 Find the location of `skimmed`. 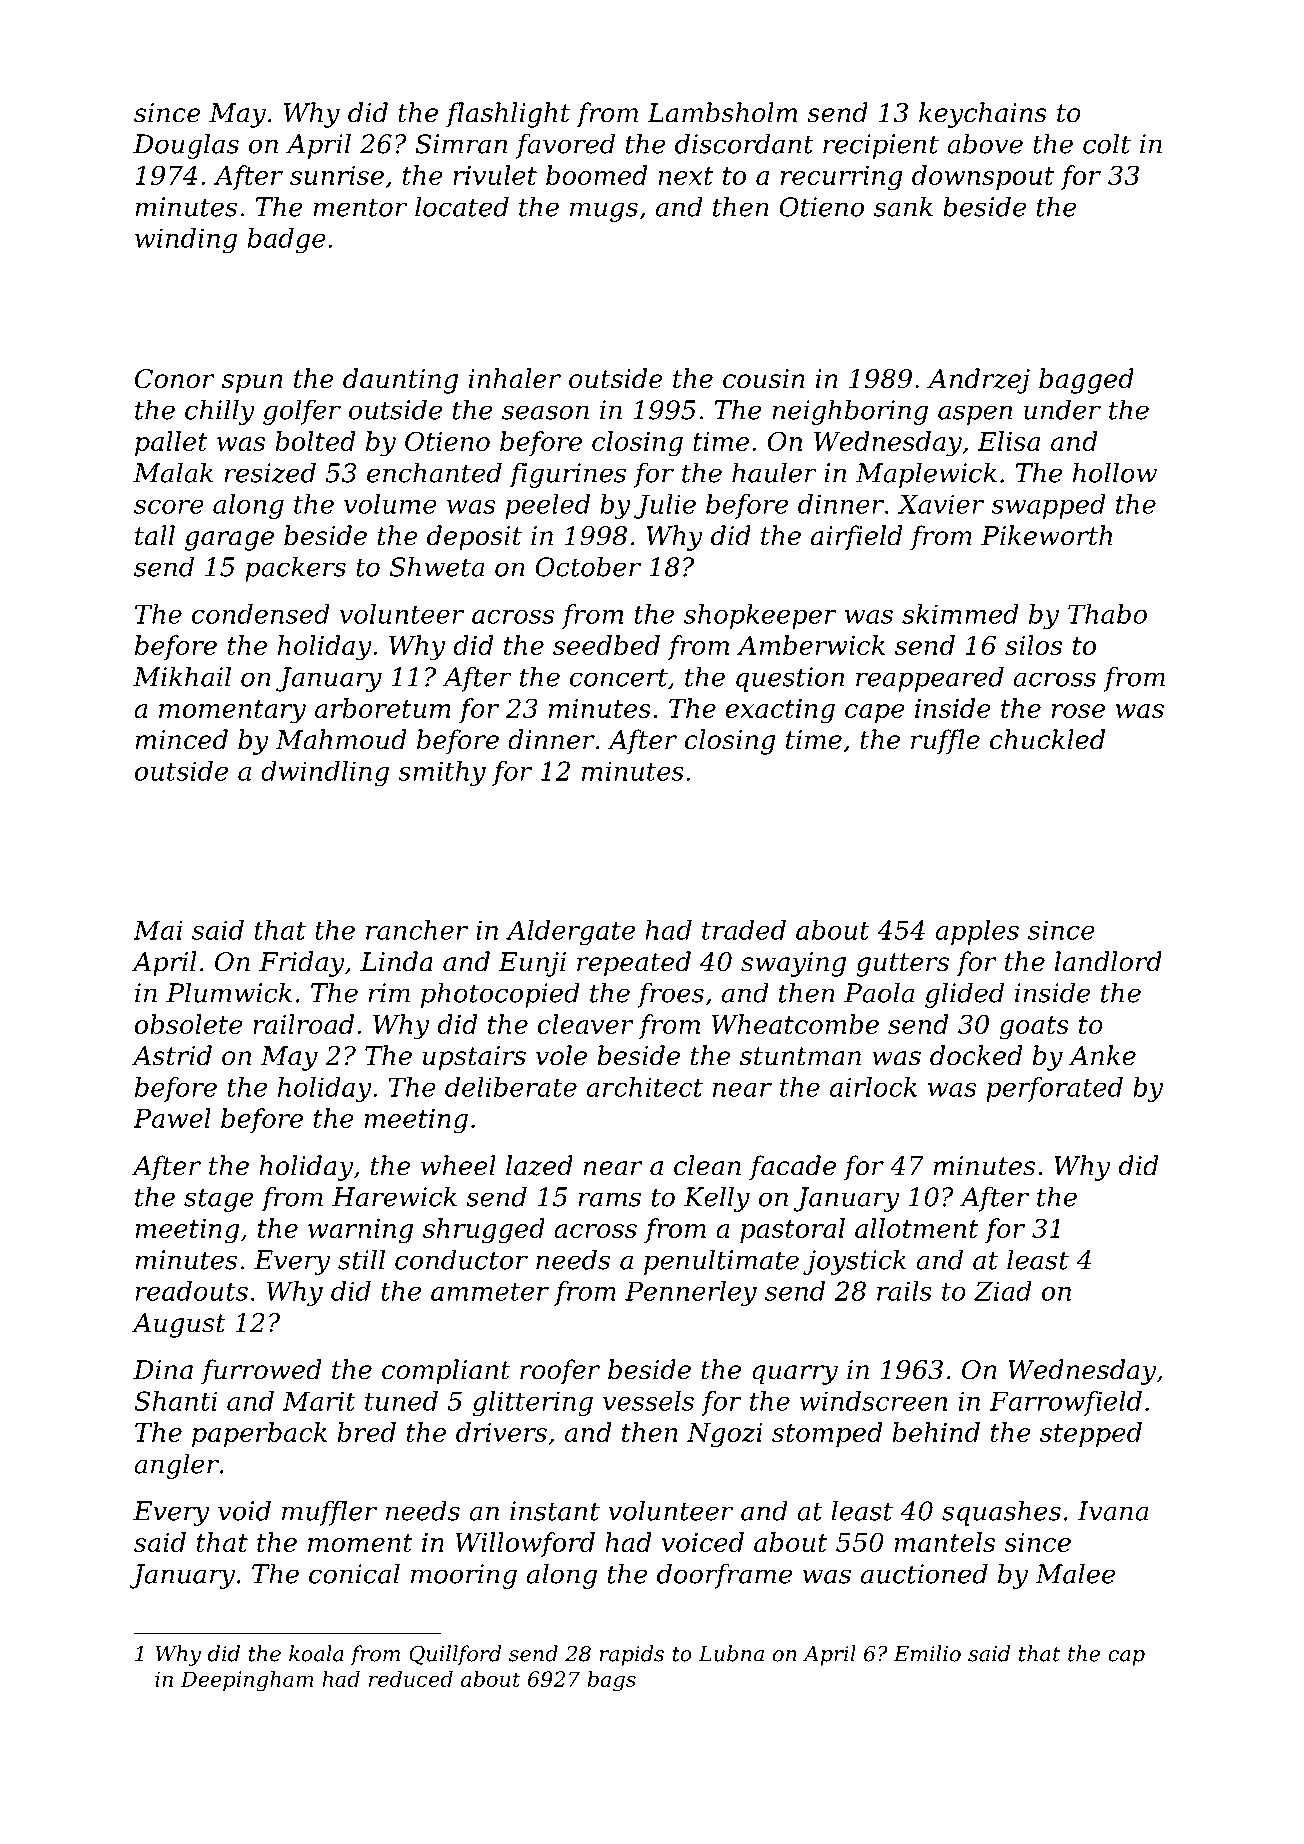

skimmed is located at coordinates (960, 614).
